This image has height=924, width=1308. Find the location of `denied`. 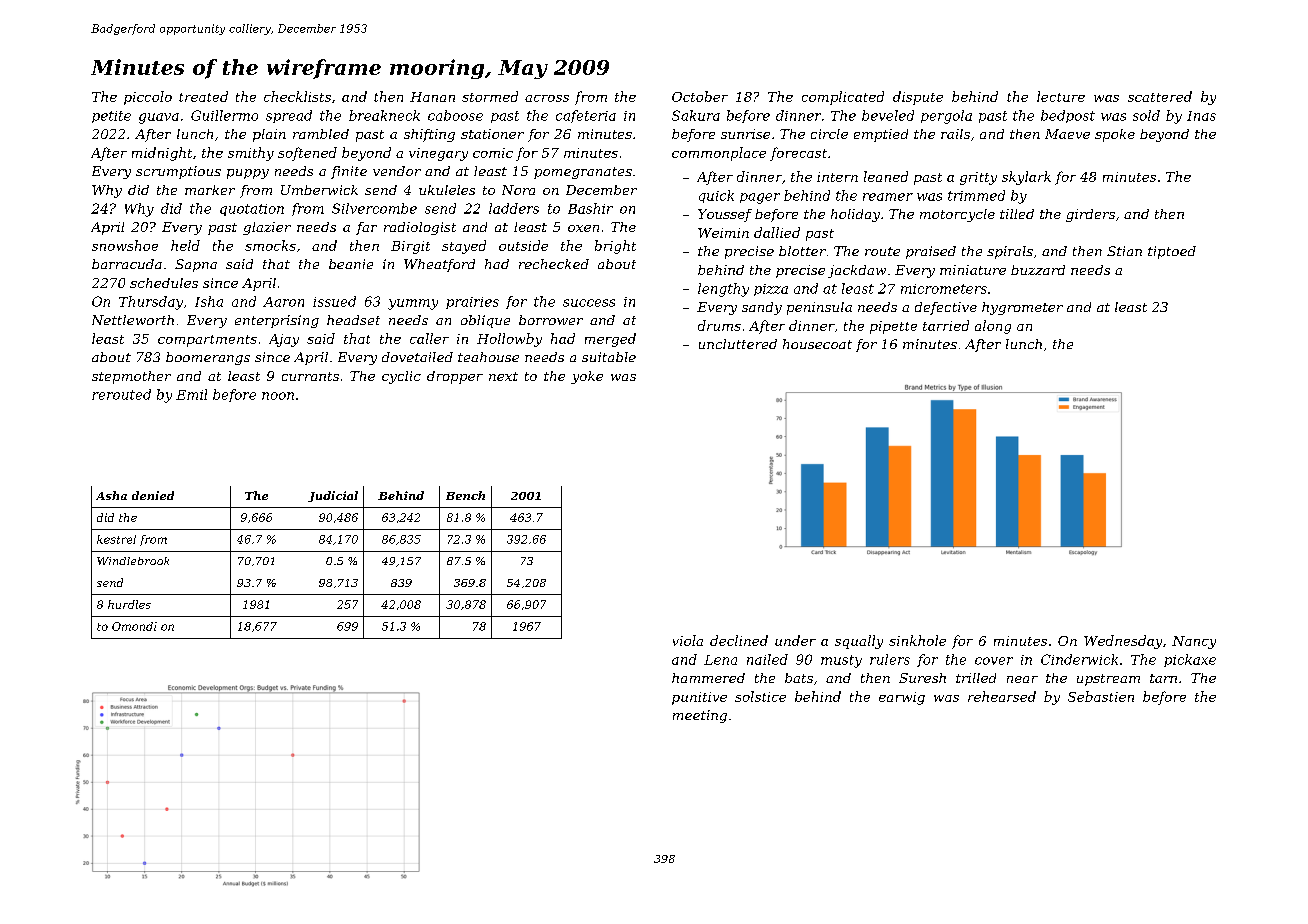

denied is located at coordinates (153, 495).
